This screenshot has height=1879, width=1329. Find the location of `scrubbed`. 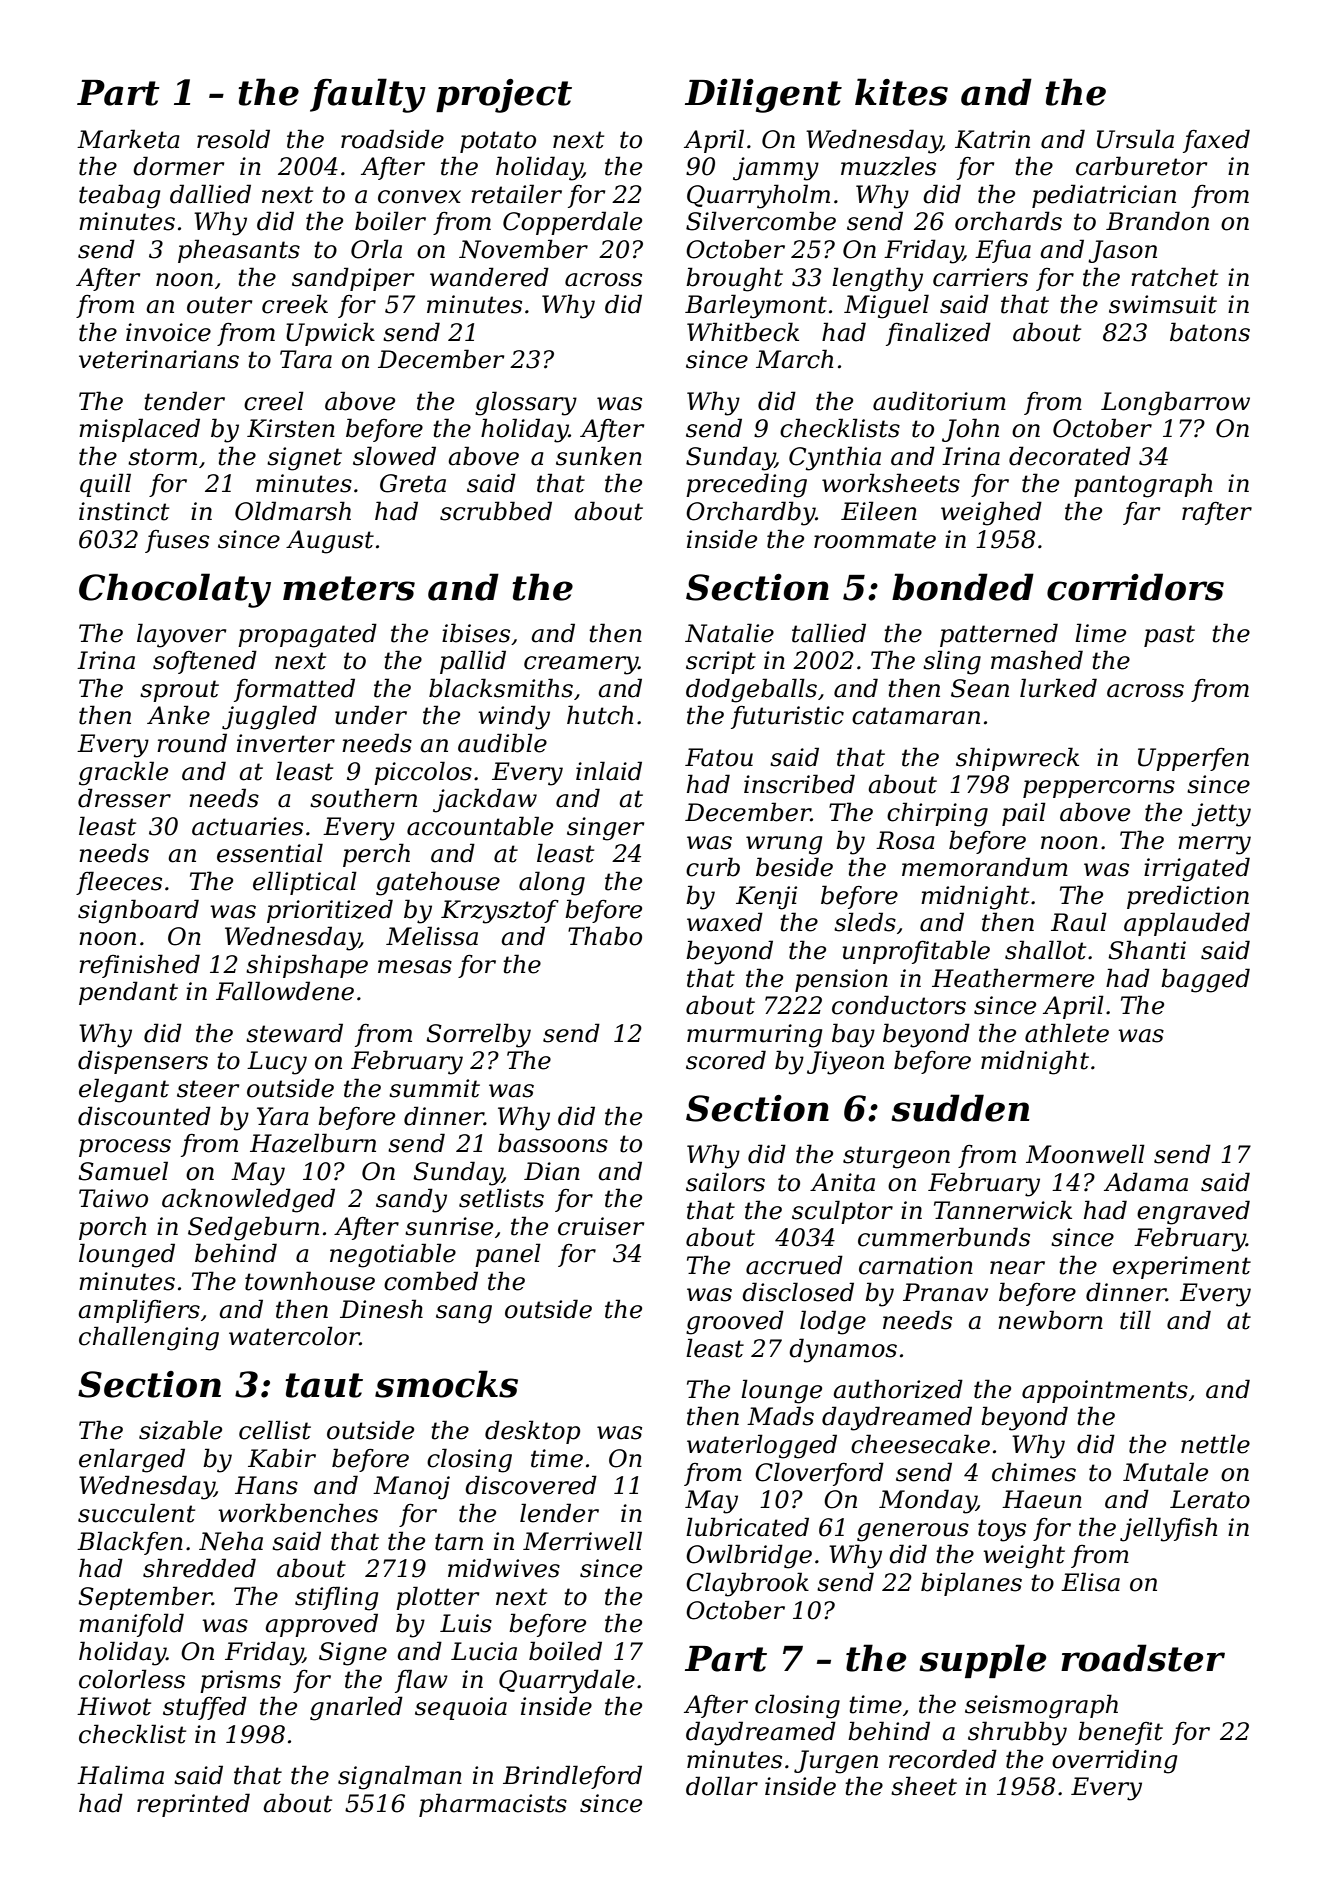

scrubbed is located at coordinates (496, 511).
